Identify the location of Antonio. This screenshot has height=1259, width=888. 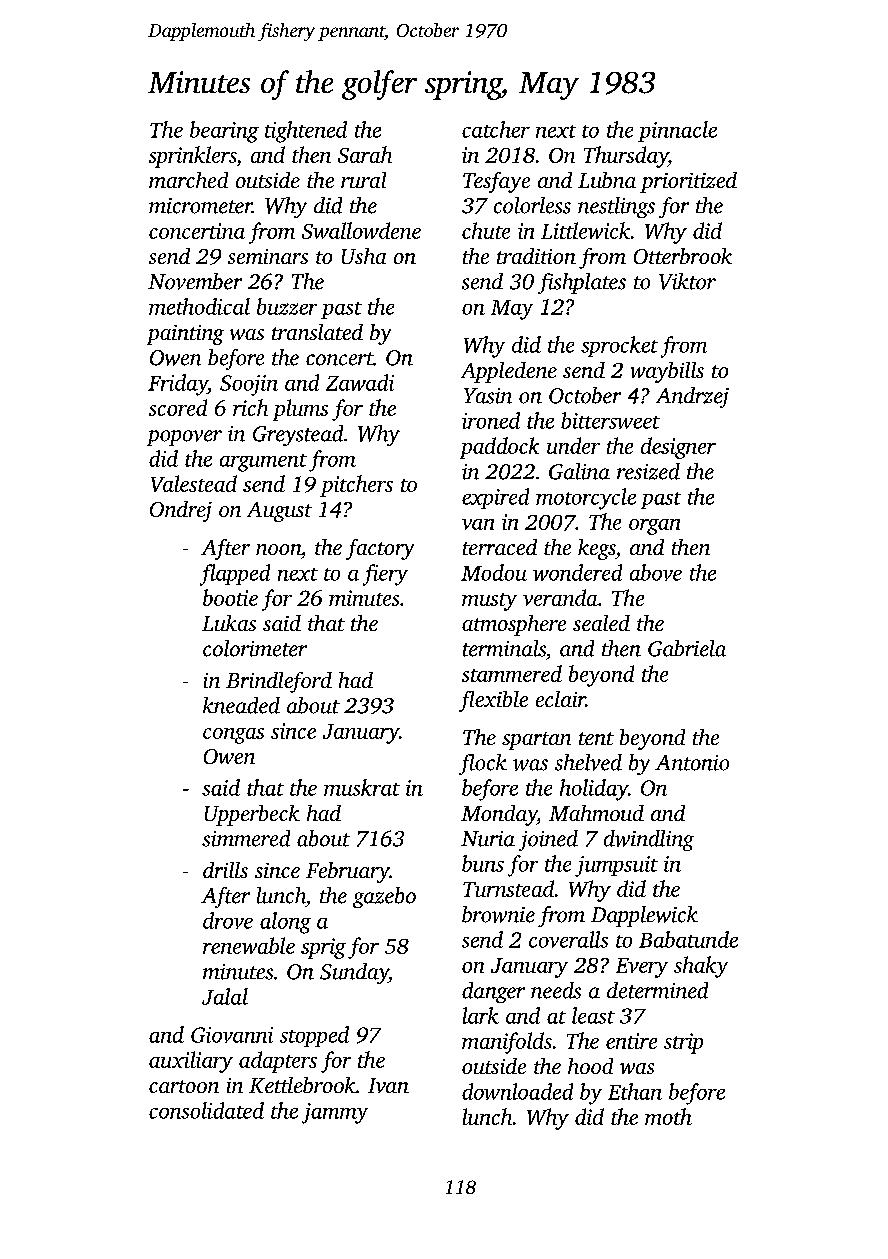
(692, 763).
